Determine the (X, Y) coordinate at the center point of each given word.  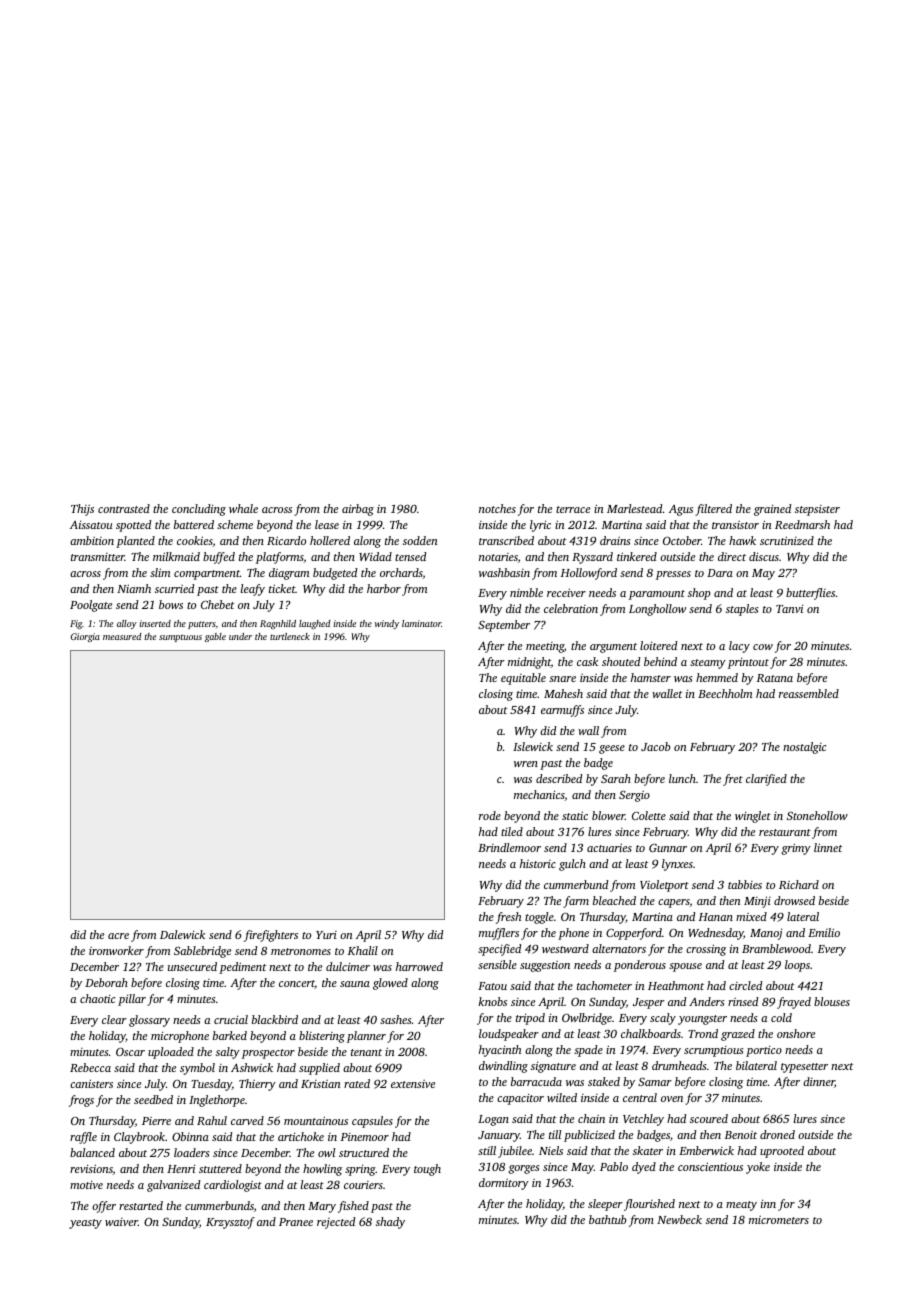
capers (674, 903)
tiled (512, 831)
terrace (573, 509)
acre (118, 936)
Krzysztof (230, 1223)
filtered (713, 510)
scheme (235, 524)
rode (490, 815)
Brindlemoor (509, 847)
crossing (706, 950)
